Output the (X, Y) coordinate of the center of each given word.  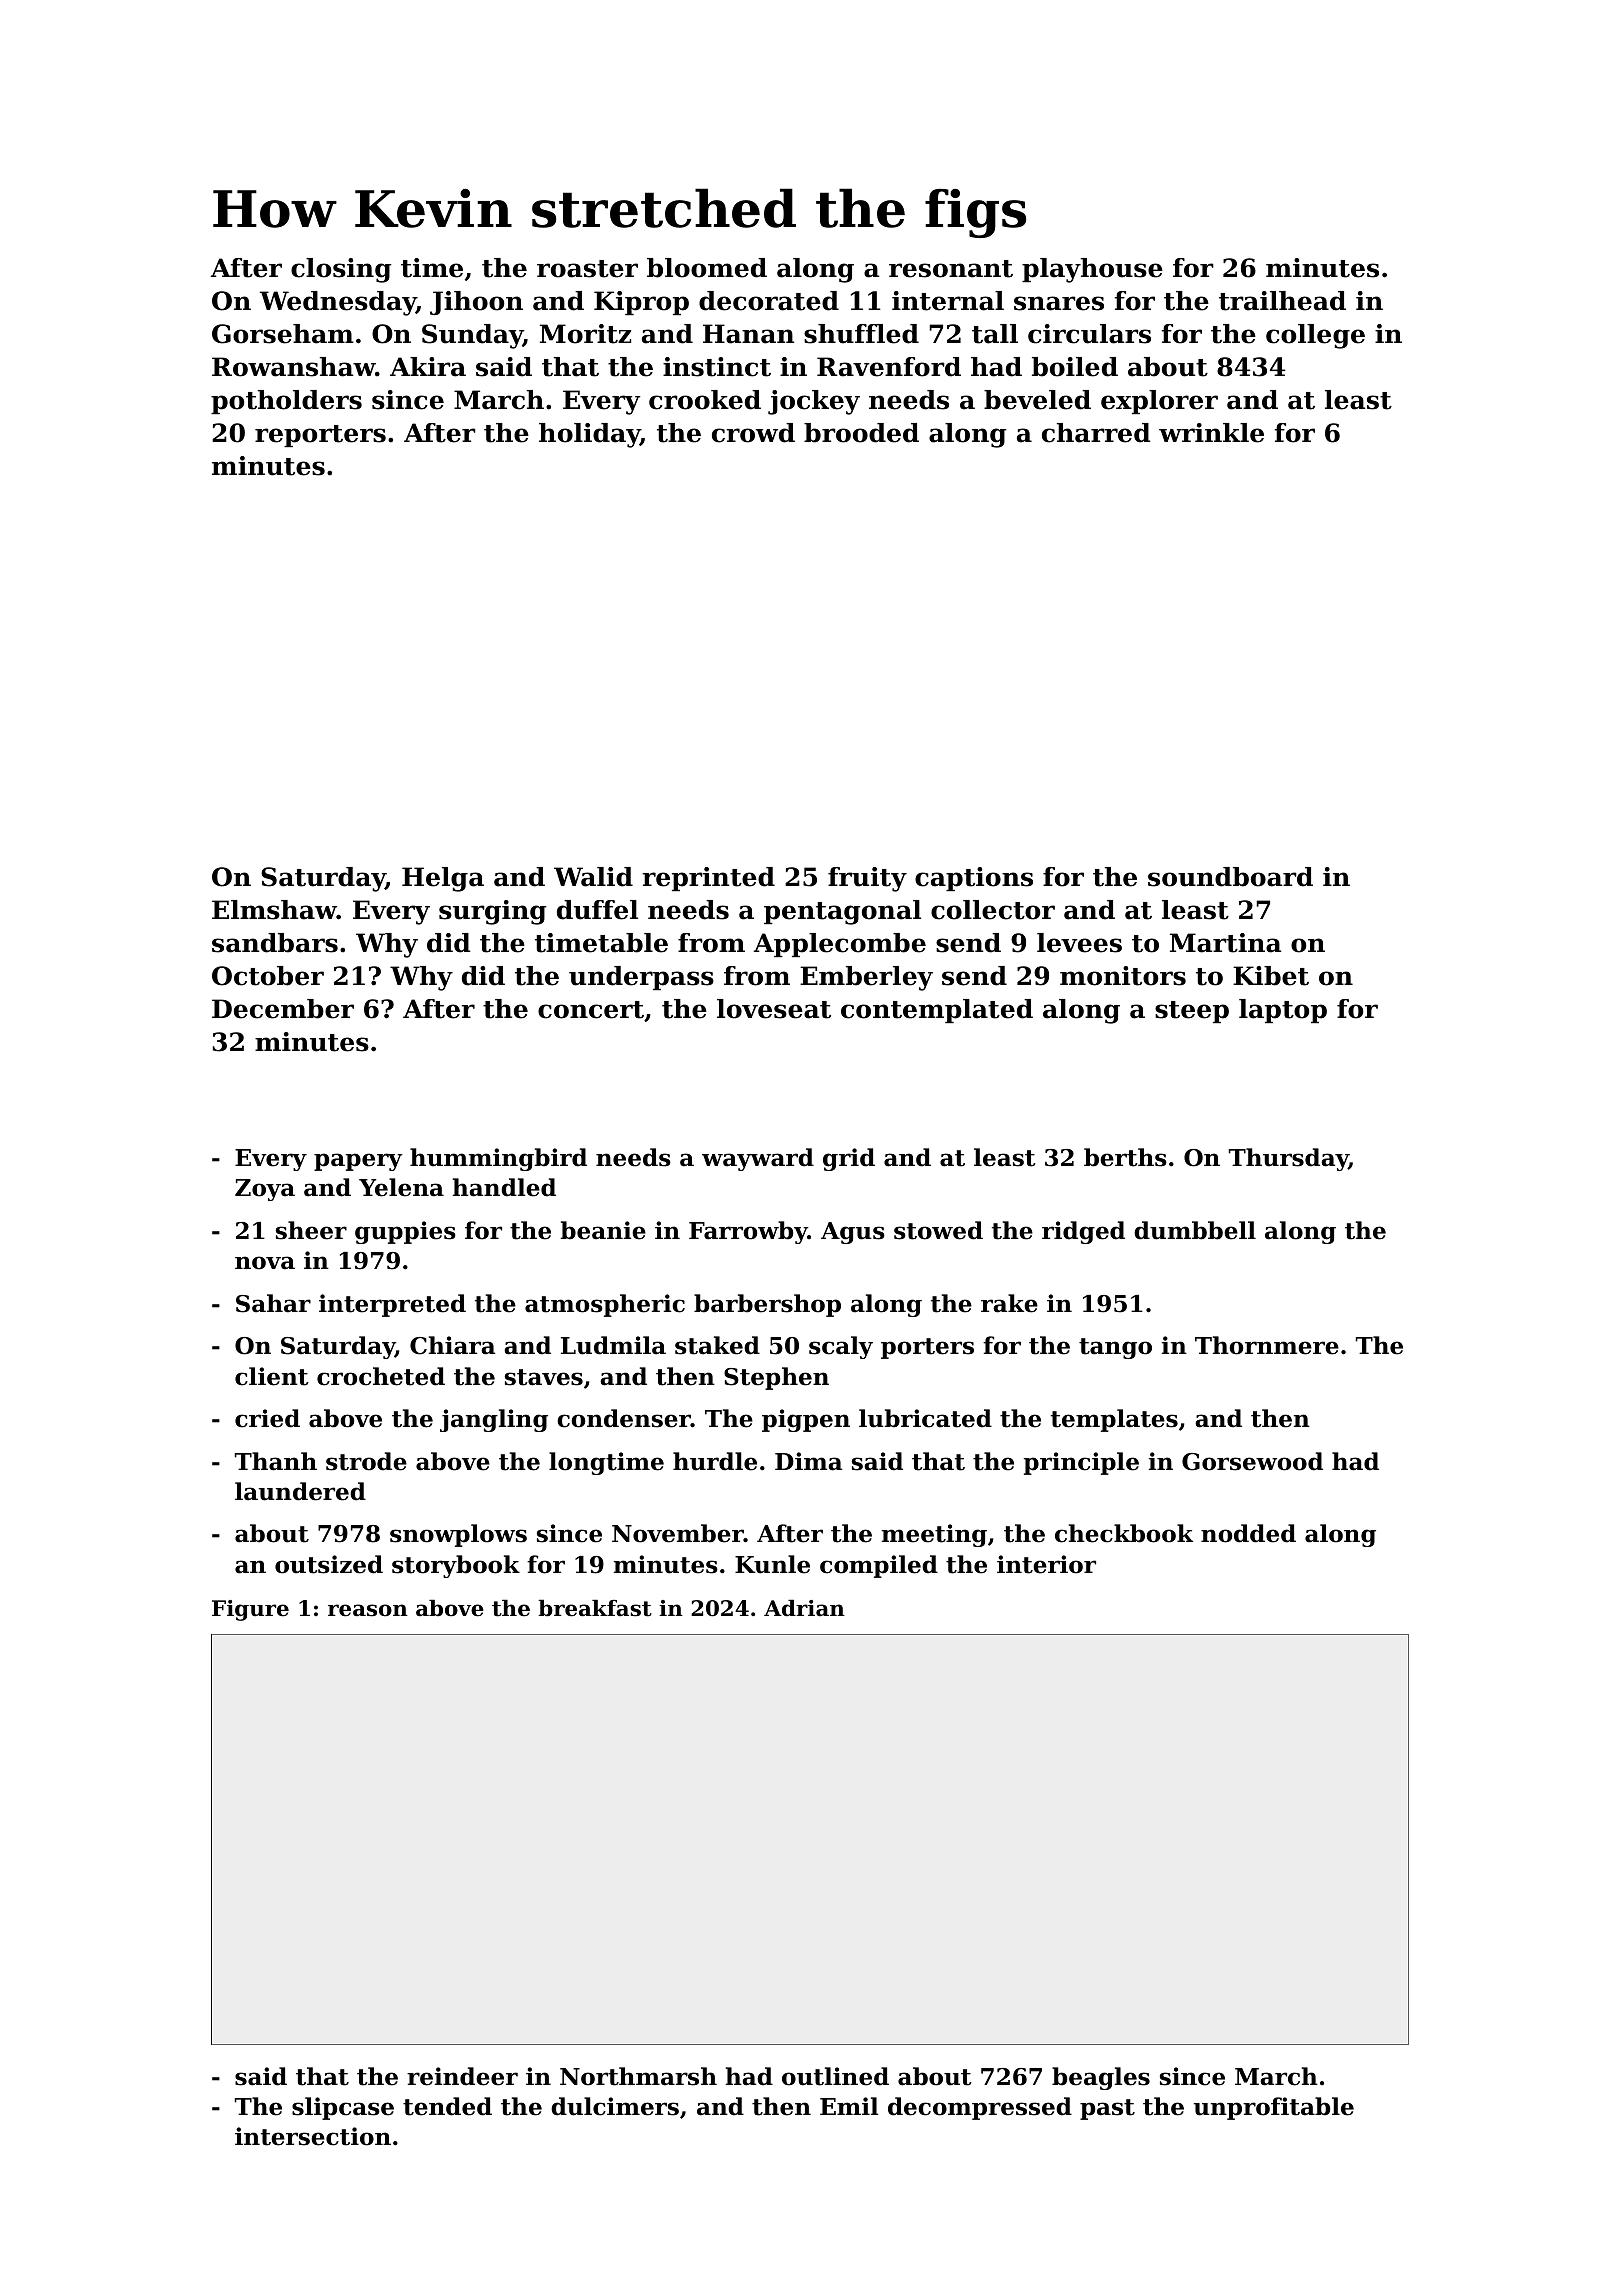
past (1107, 2109)
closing (341, 270)
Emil (849, 2106)
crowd (753, 433)
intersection (313, 2136)
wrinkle (1211, 433)
